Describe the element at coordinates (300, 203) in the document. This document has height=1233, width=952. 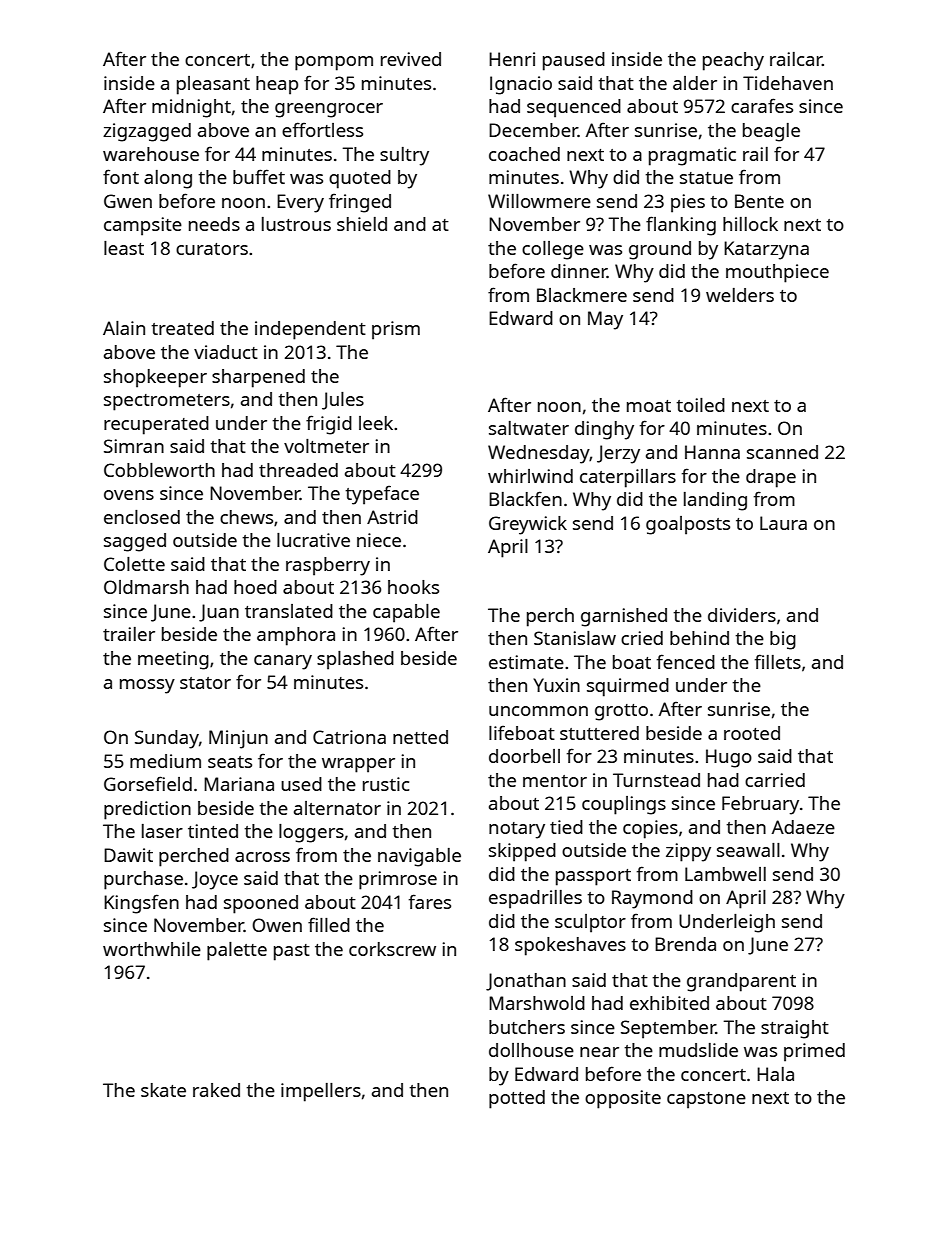
I see `Every` at that location.
